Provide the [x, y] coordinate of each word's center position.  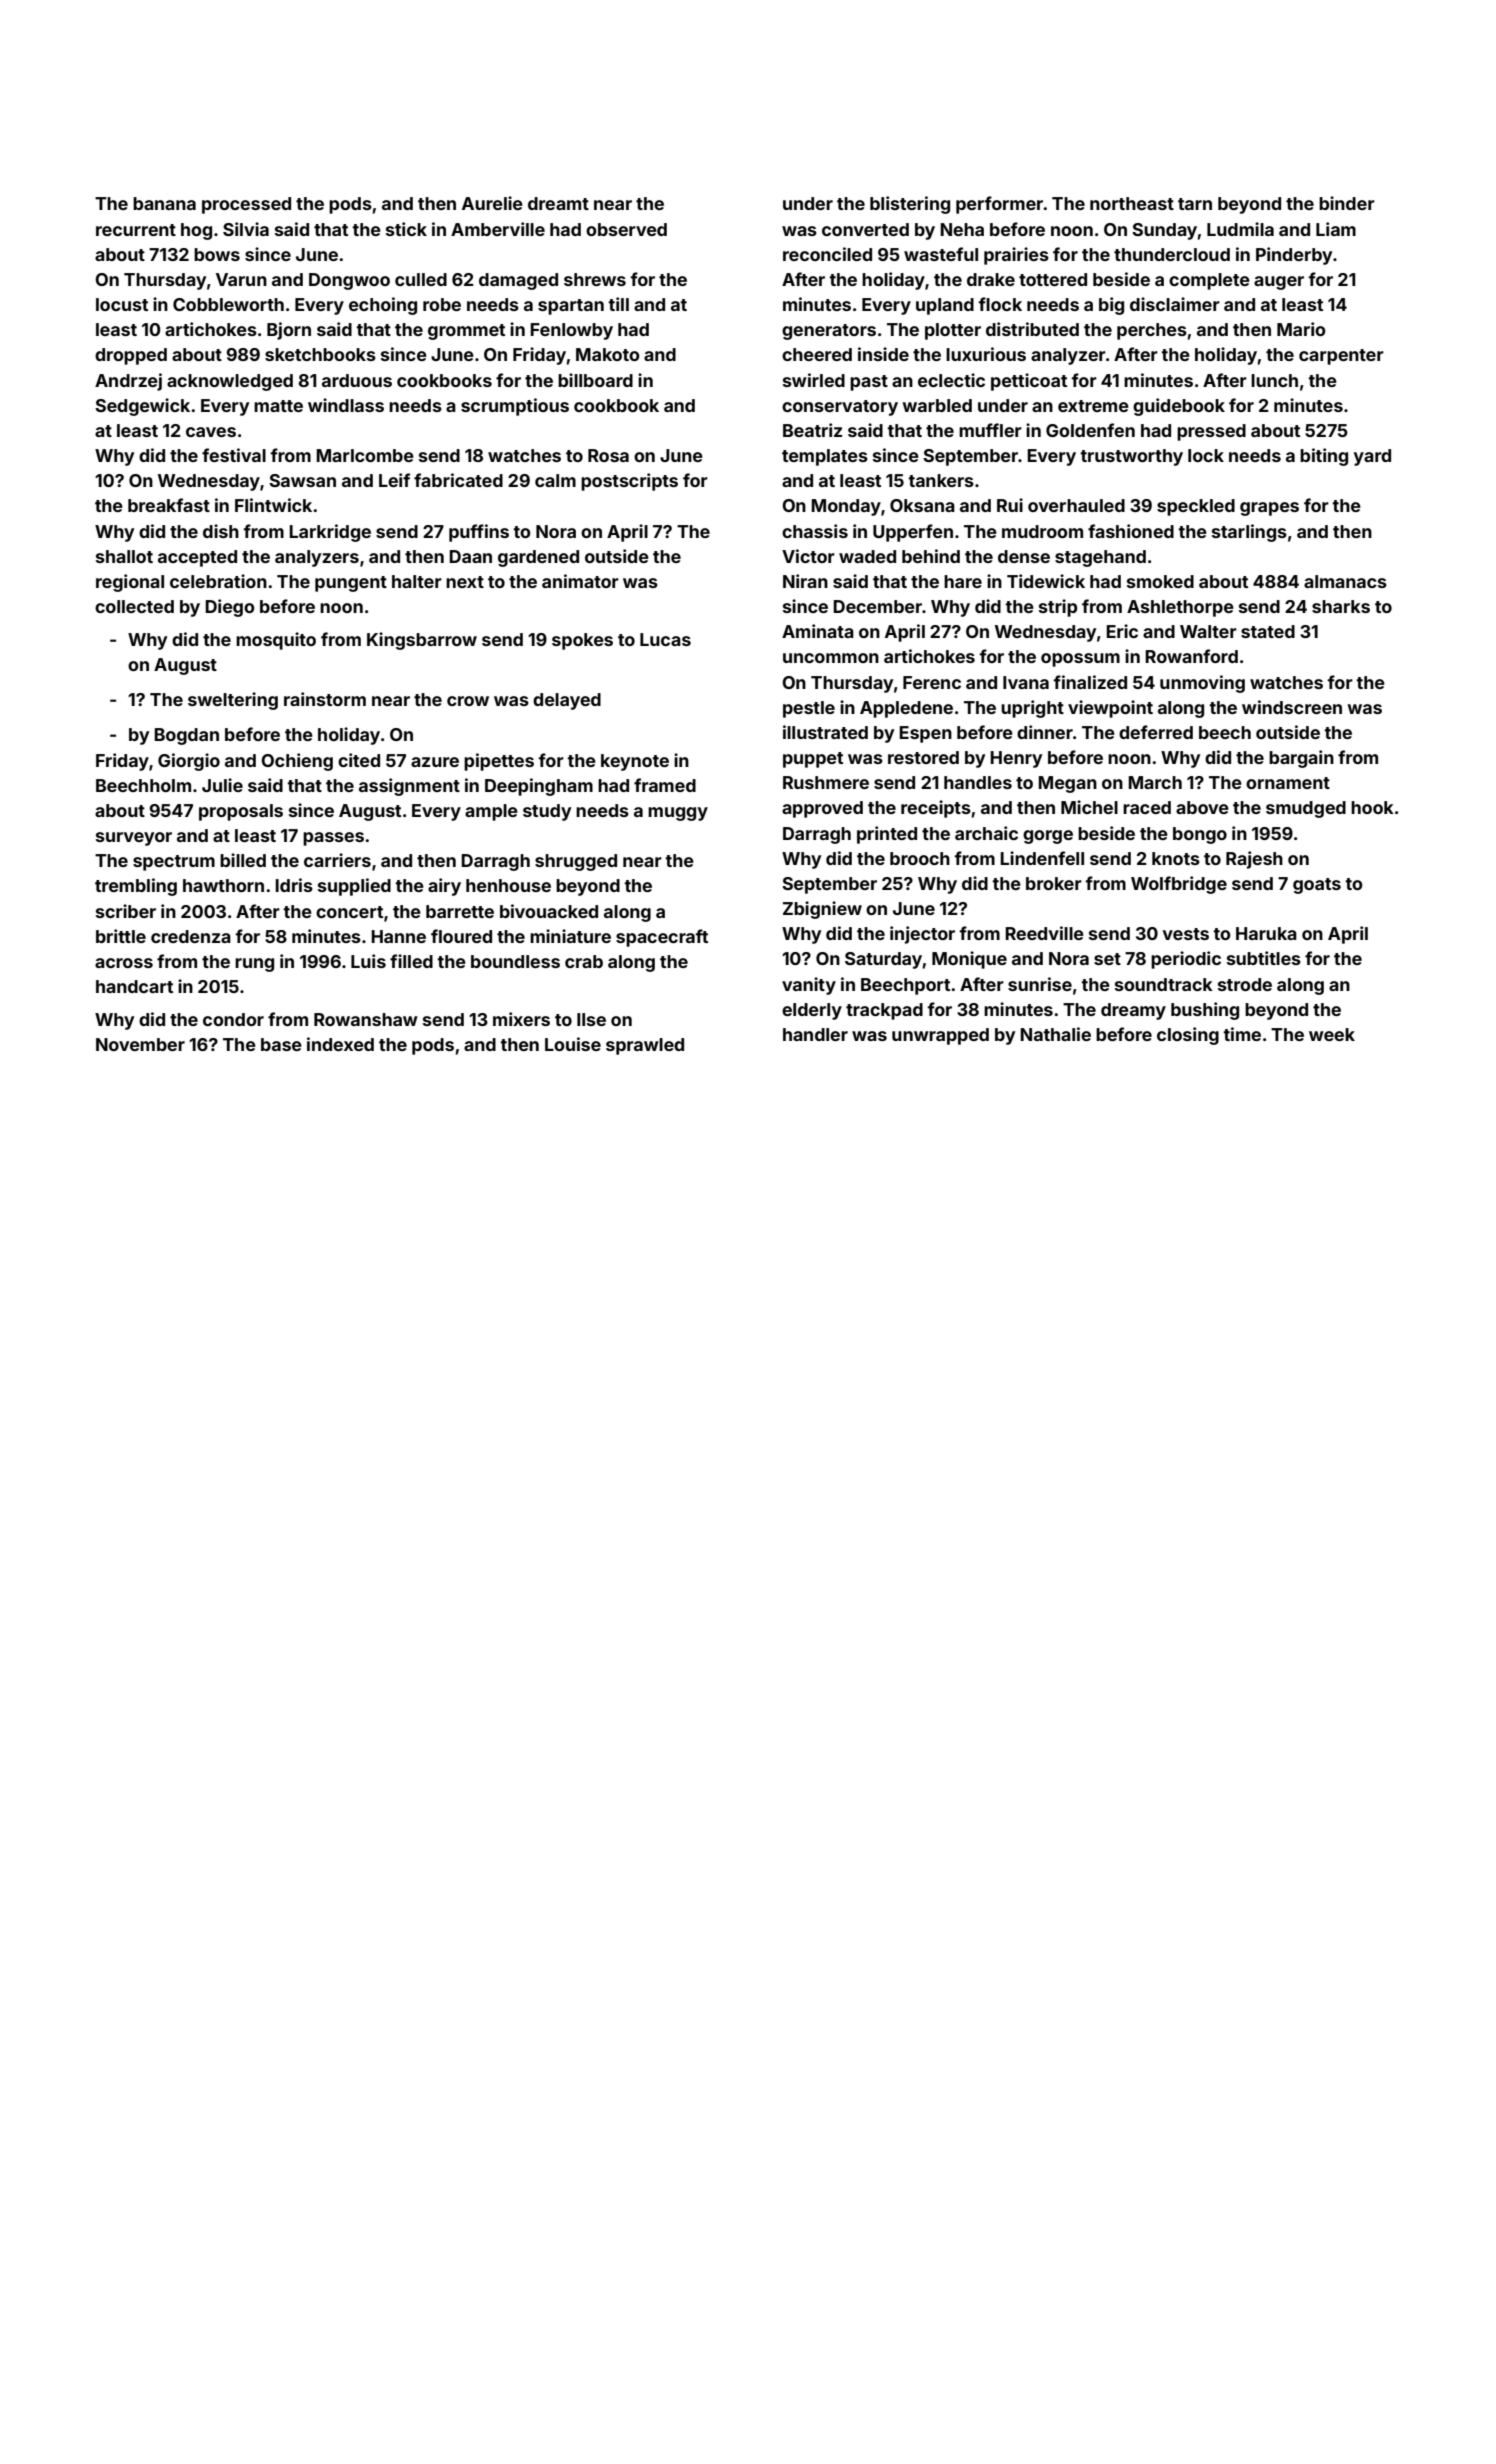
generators [829, 332]
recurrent [136, 230]
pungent [351, 584]
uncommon [831, 658]
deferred [1156, 732]
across [124, 963]
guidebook [1179, 407]
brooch [920, 858]
